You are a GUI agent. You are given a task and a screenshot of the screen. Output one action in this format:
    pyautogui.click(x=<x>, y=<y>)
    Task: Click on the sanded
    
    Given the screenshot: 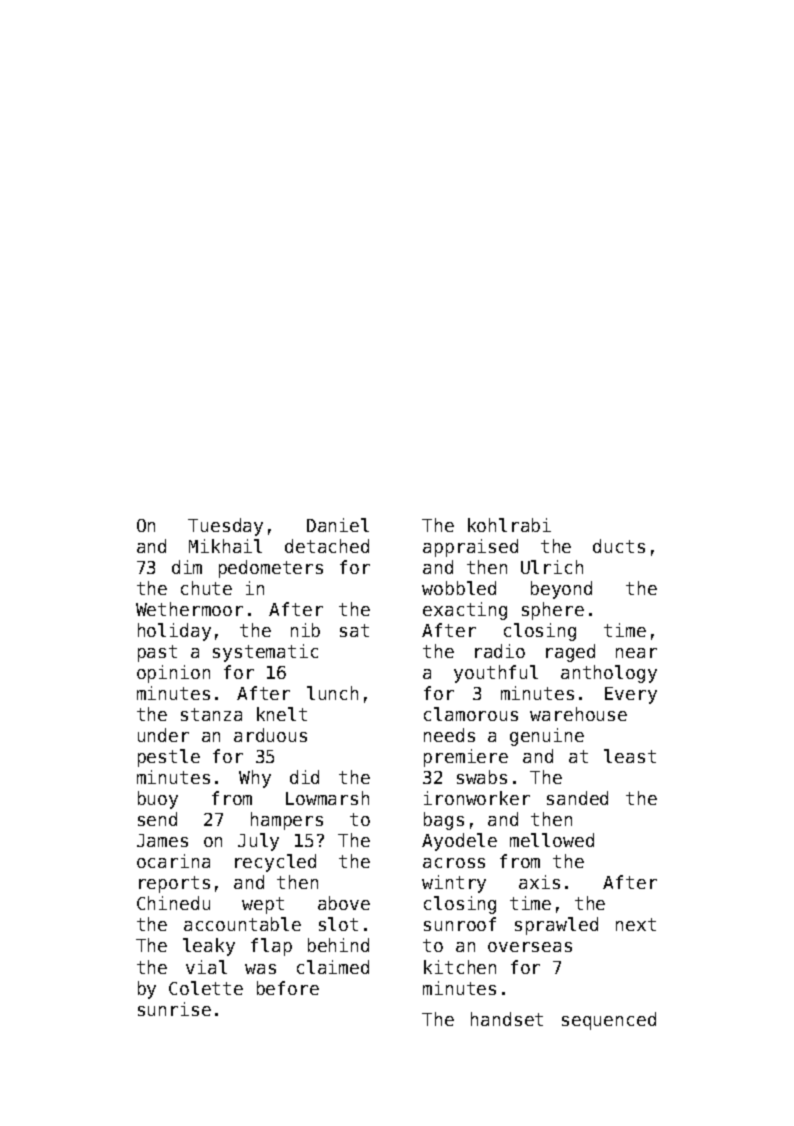 What is the action you would take?
    pyautogui.click(x=577, y=798)
